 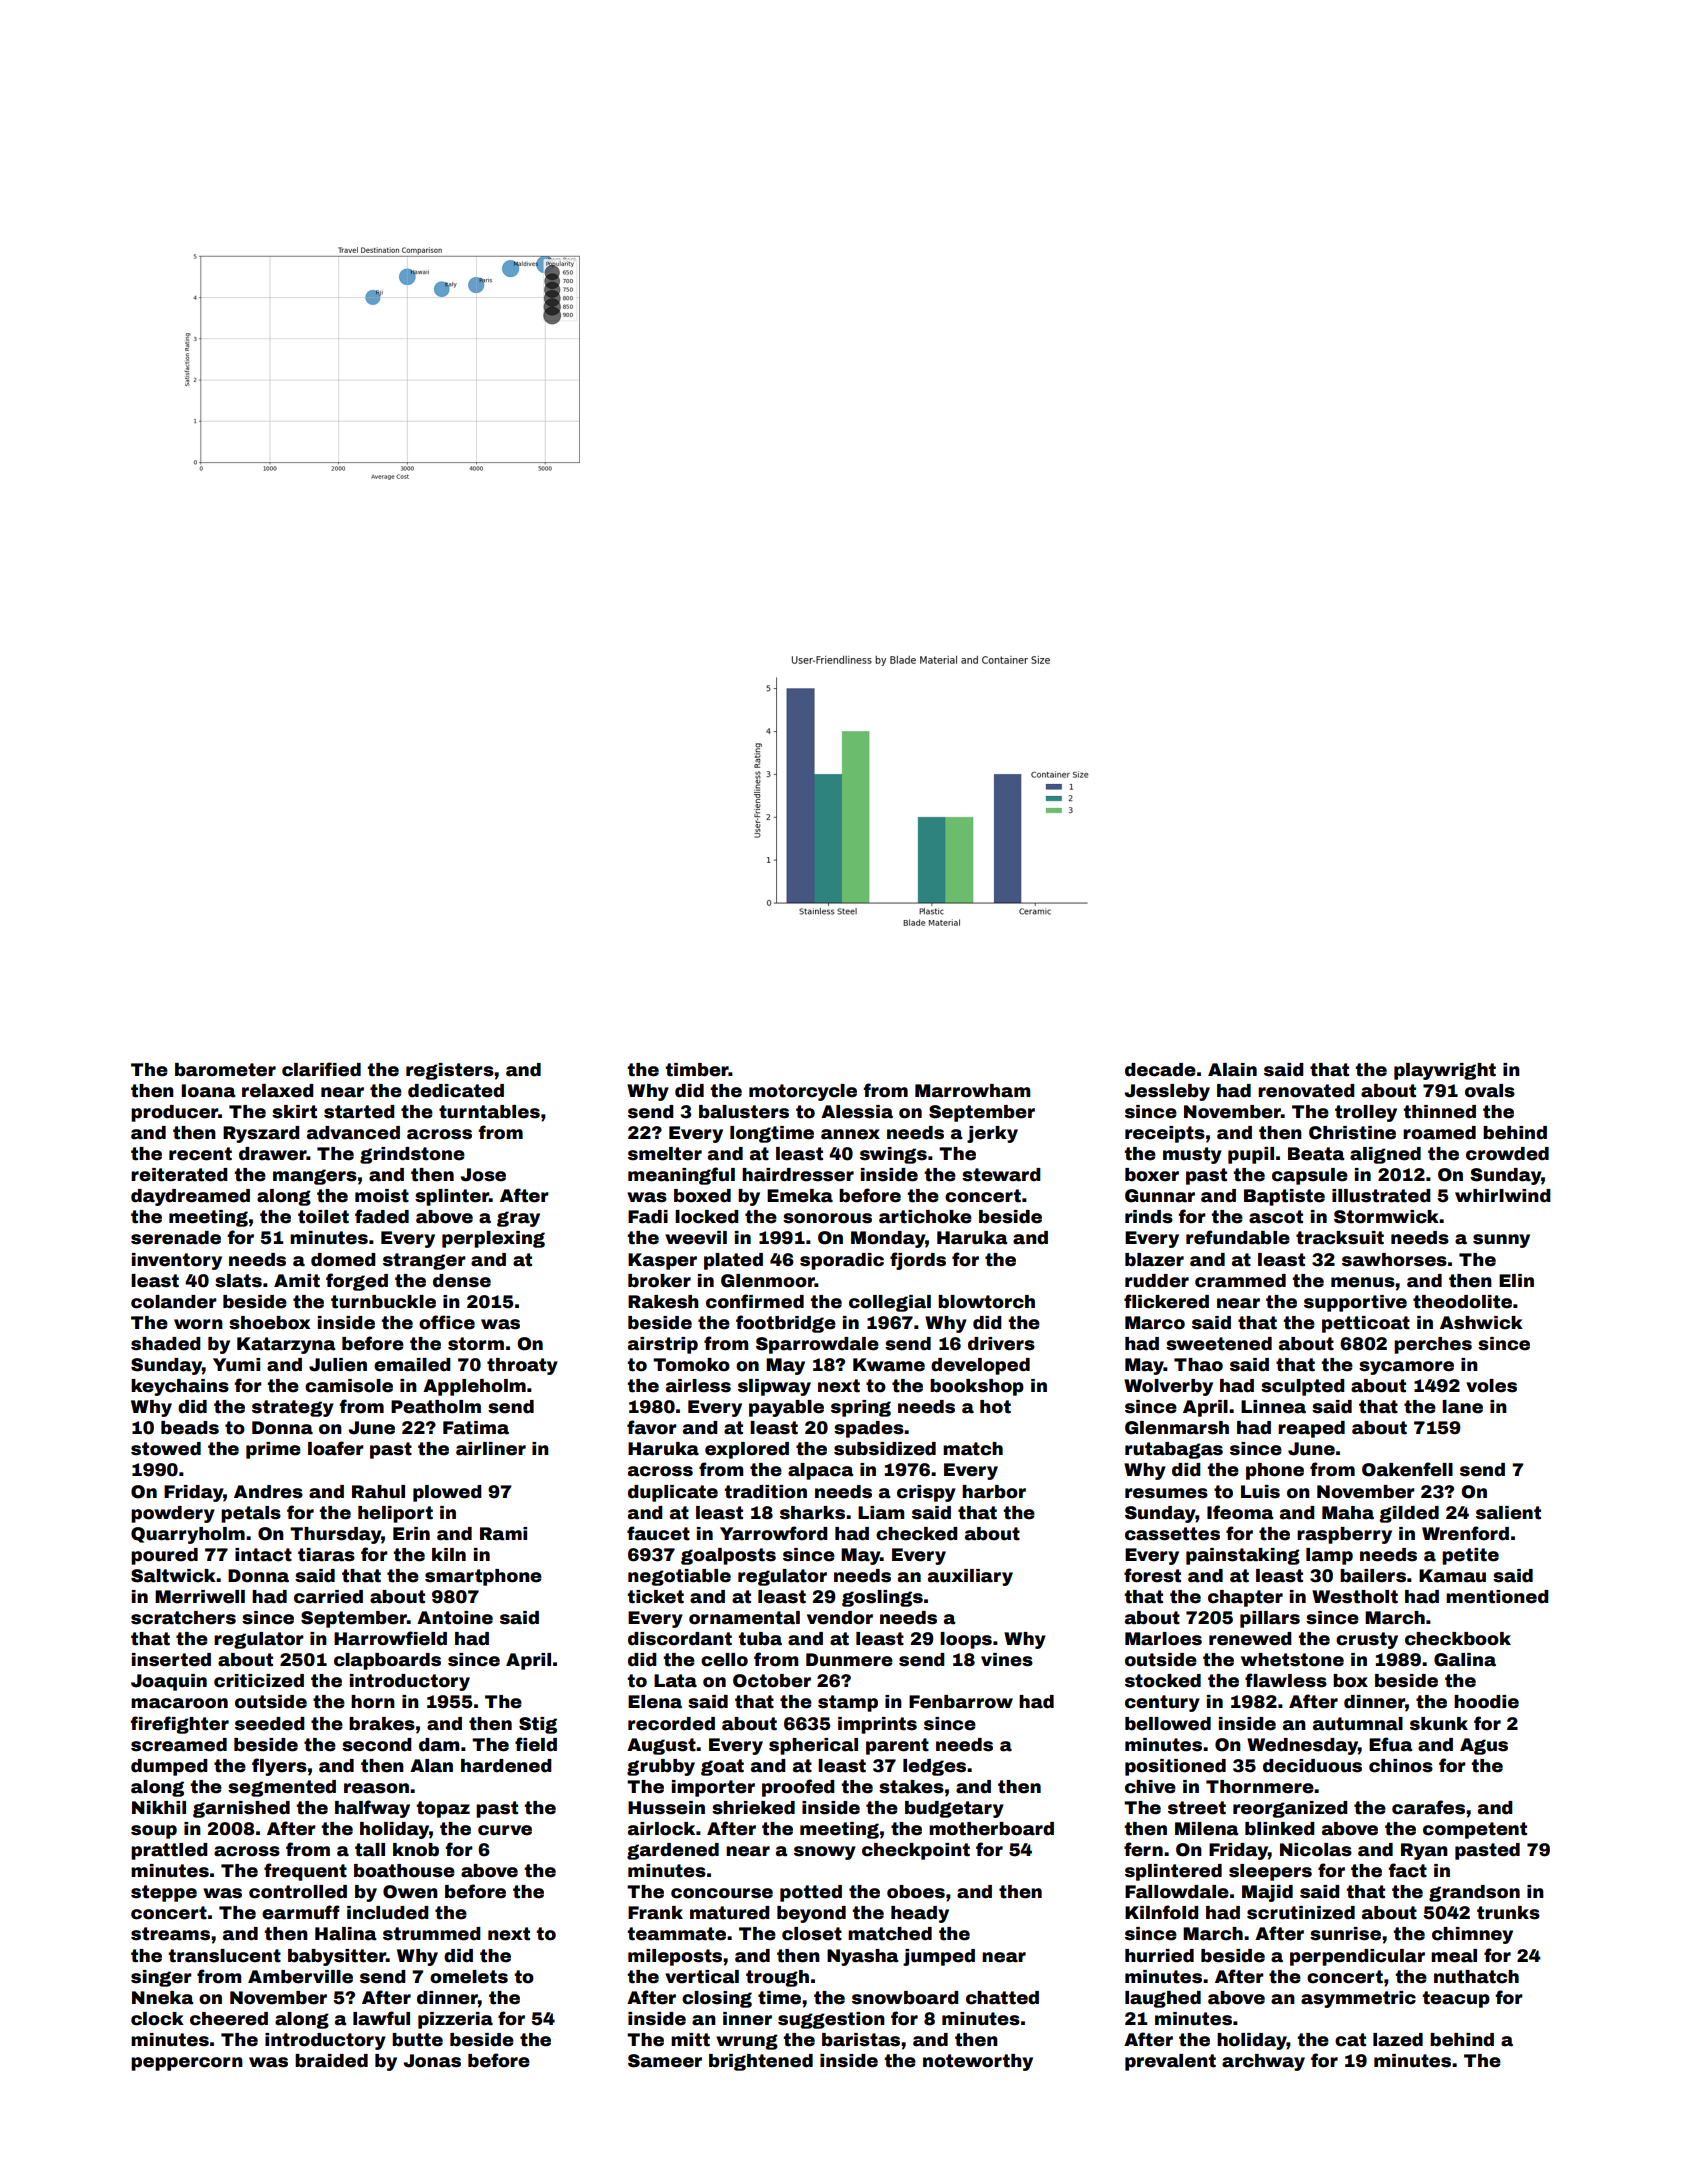 What do you see at coordinates (455, 1618) in the page?
I see `Antoine` at bounding box center [455, 1618].
